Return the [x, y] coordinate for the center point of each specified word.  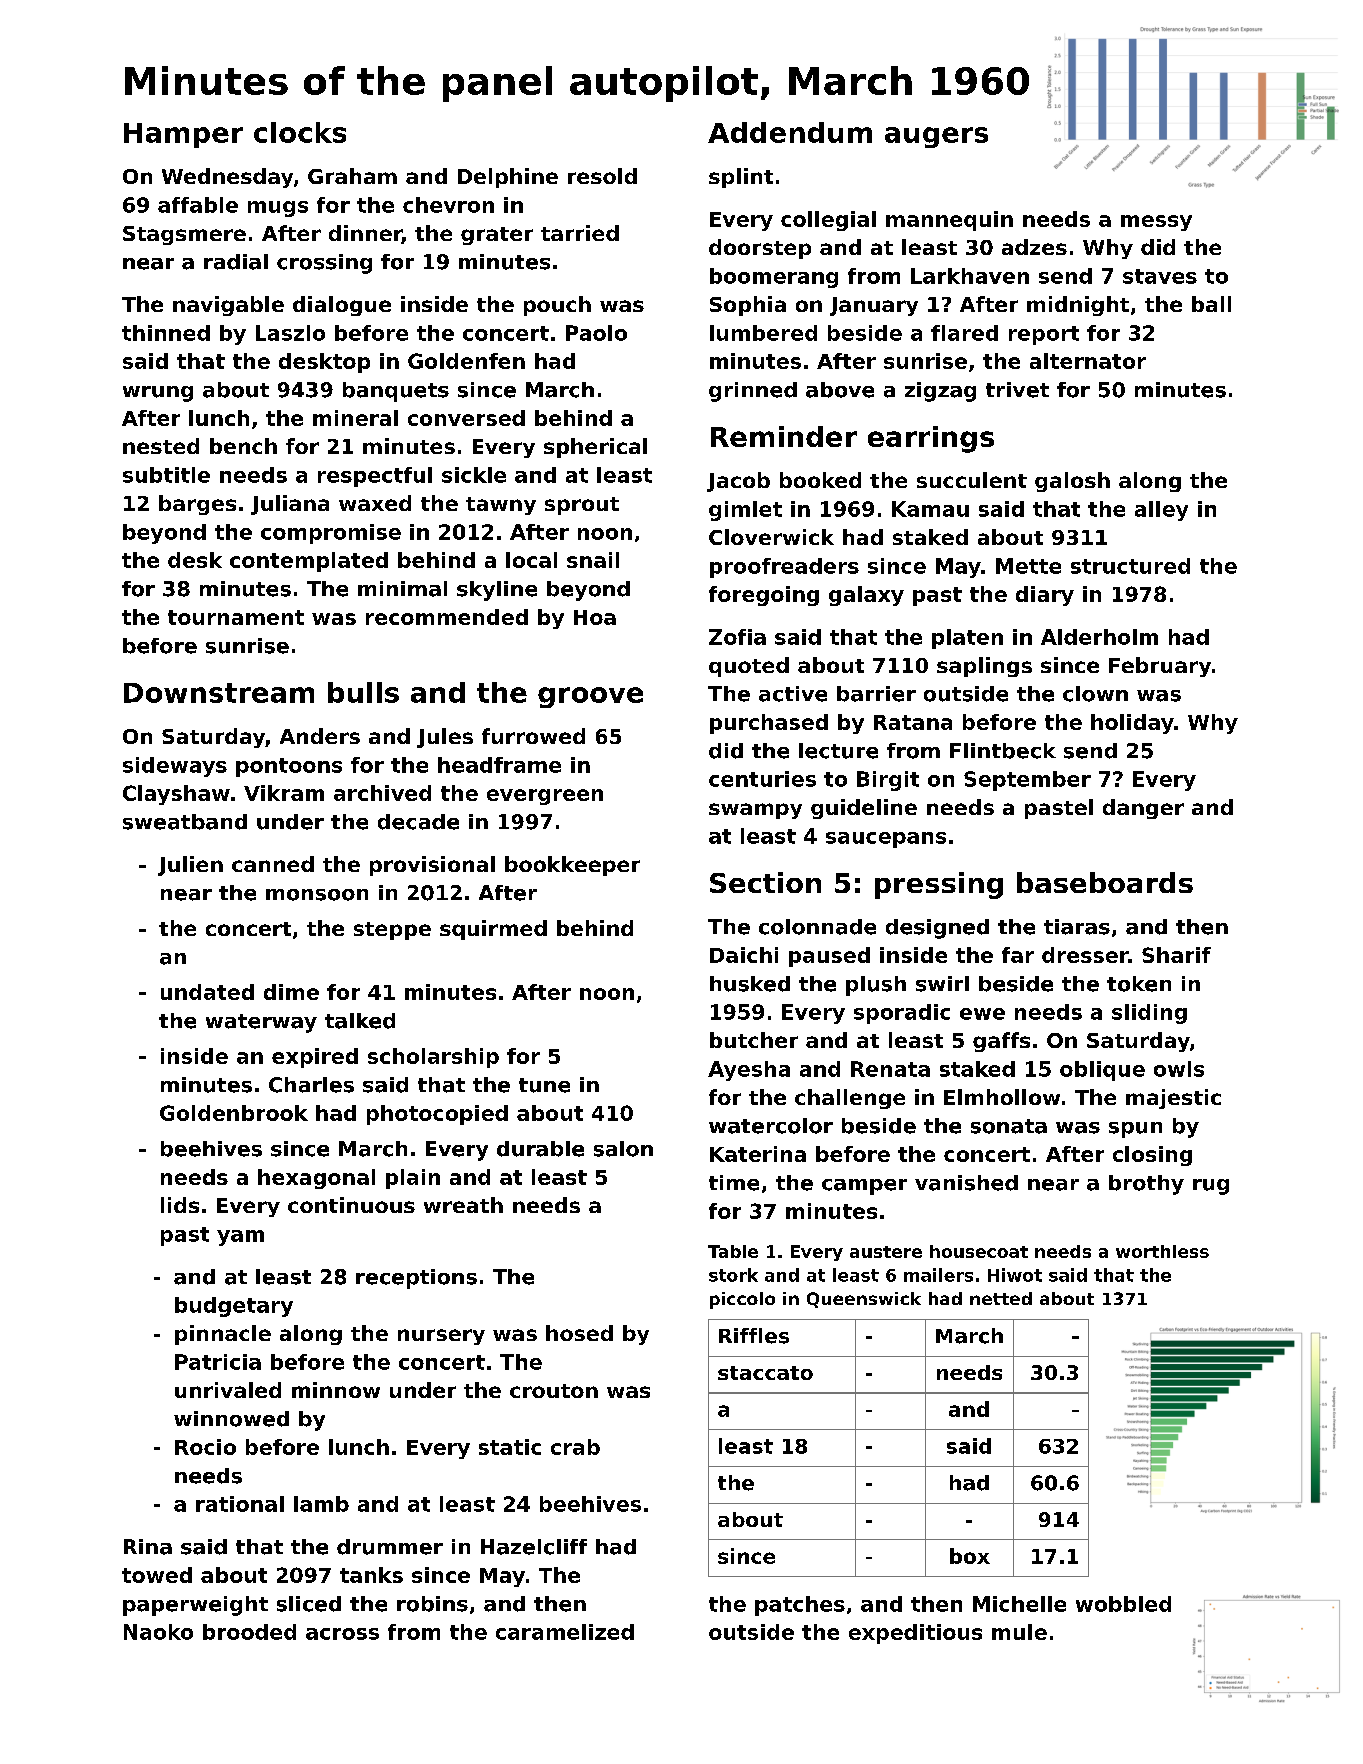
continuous [351, 1205]
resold [602, 176]
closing [1152, 1156]
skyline [497, 591]
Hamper [183, 135]
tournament [236, 617]
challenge [850, 1099]
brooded [249, 1632]
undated [207, 992]
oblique [1102, 1071]
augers [936, 137]
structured [1130, 566]
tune [544, 1085]
